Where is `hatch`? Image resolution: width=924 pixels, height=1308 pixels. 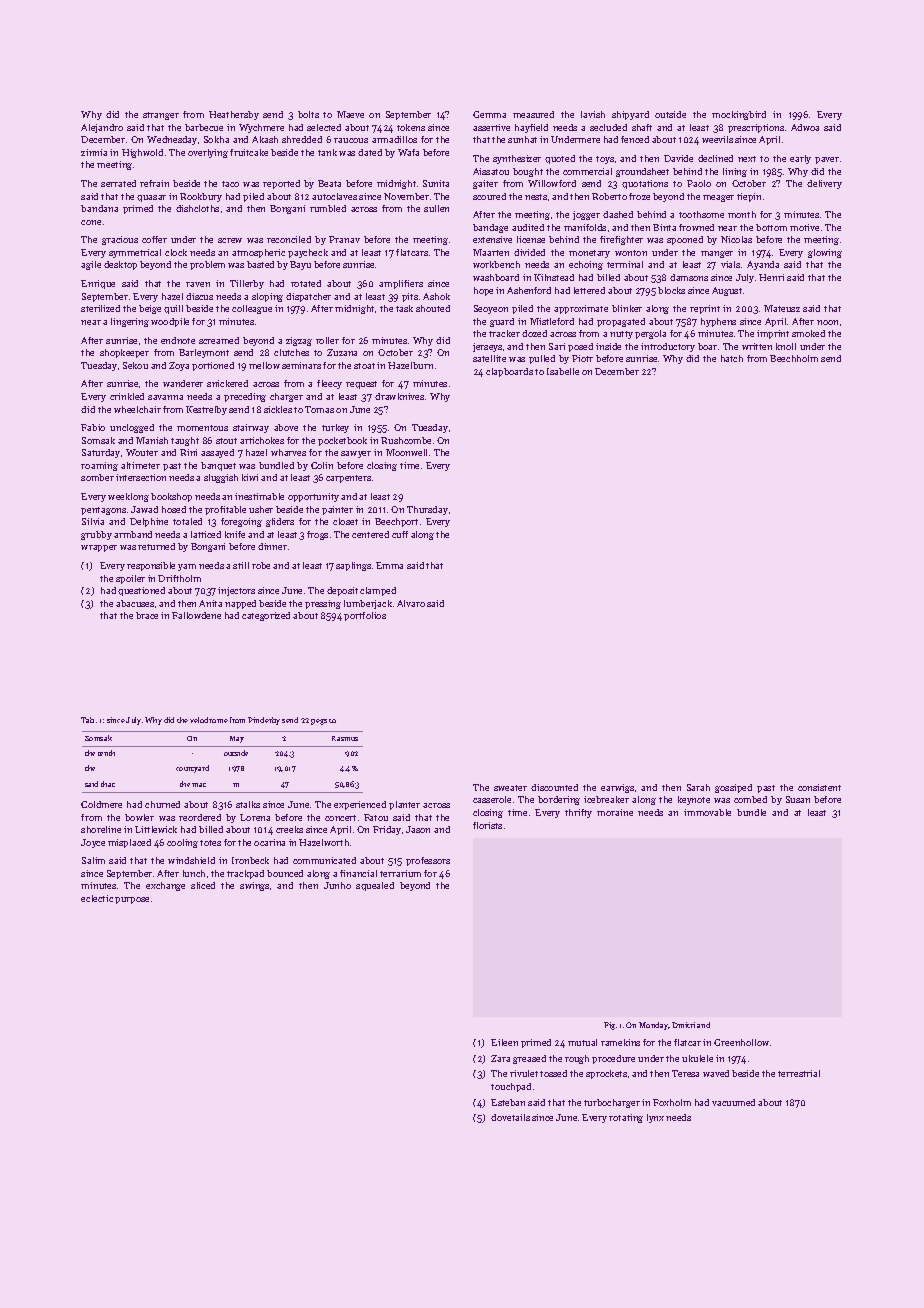
hatch is located at coordinates (732, 358).
